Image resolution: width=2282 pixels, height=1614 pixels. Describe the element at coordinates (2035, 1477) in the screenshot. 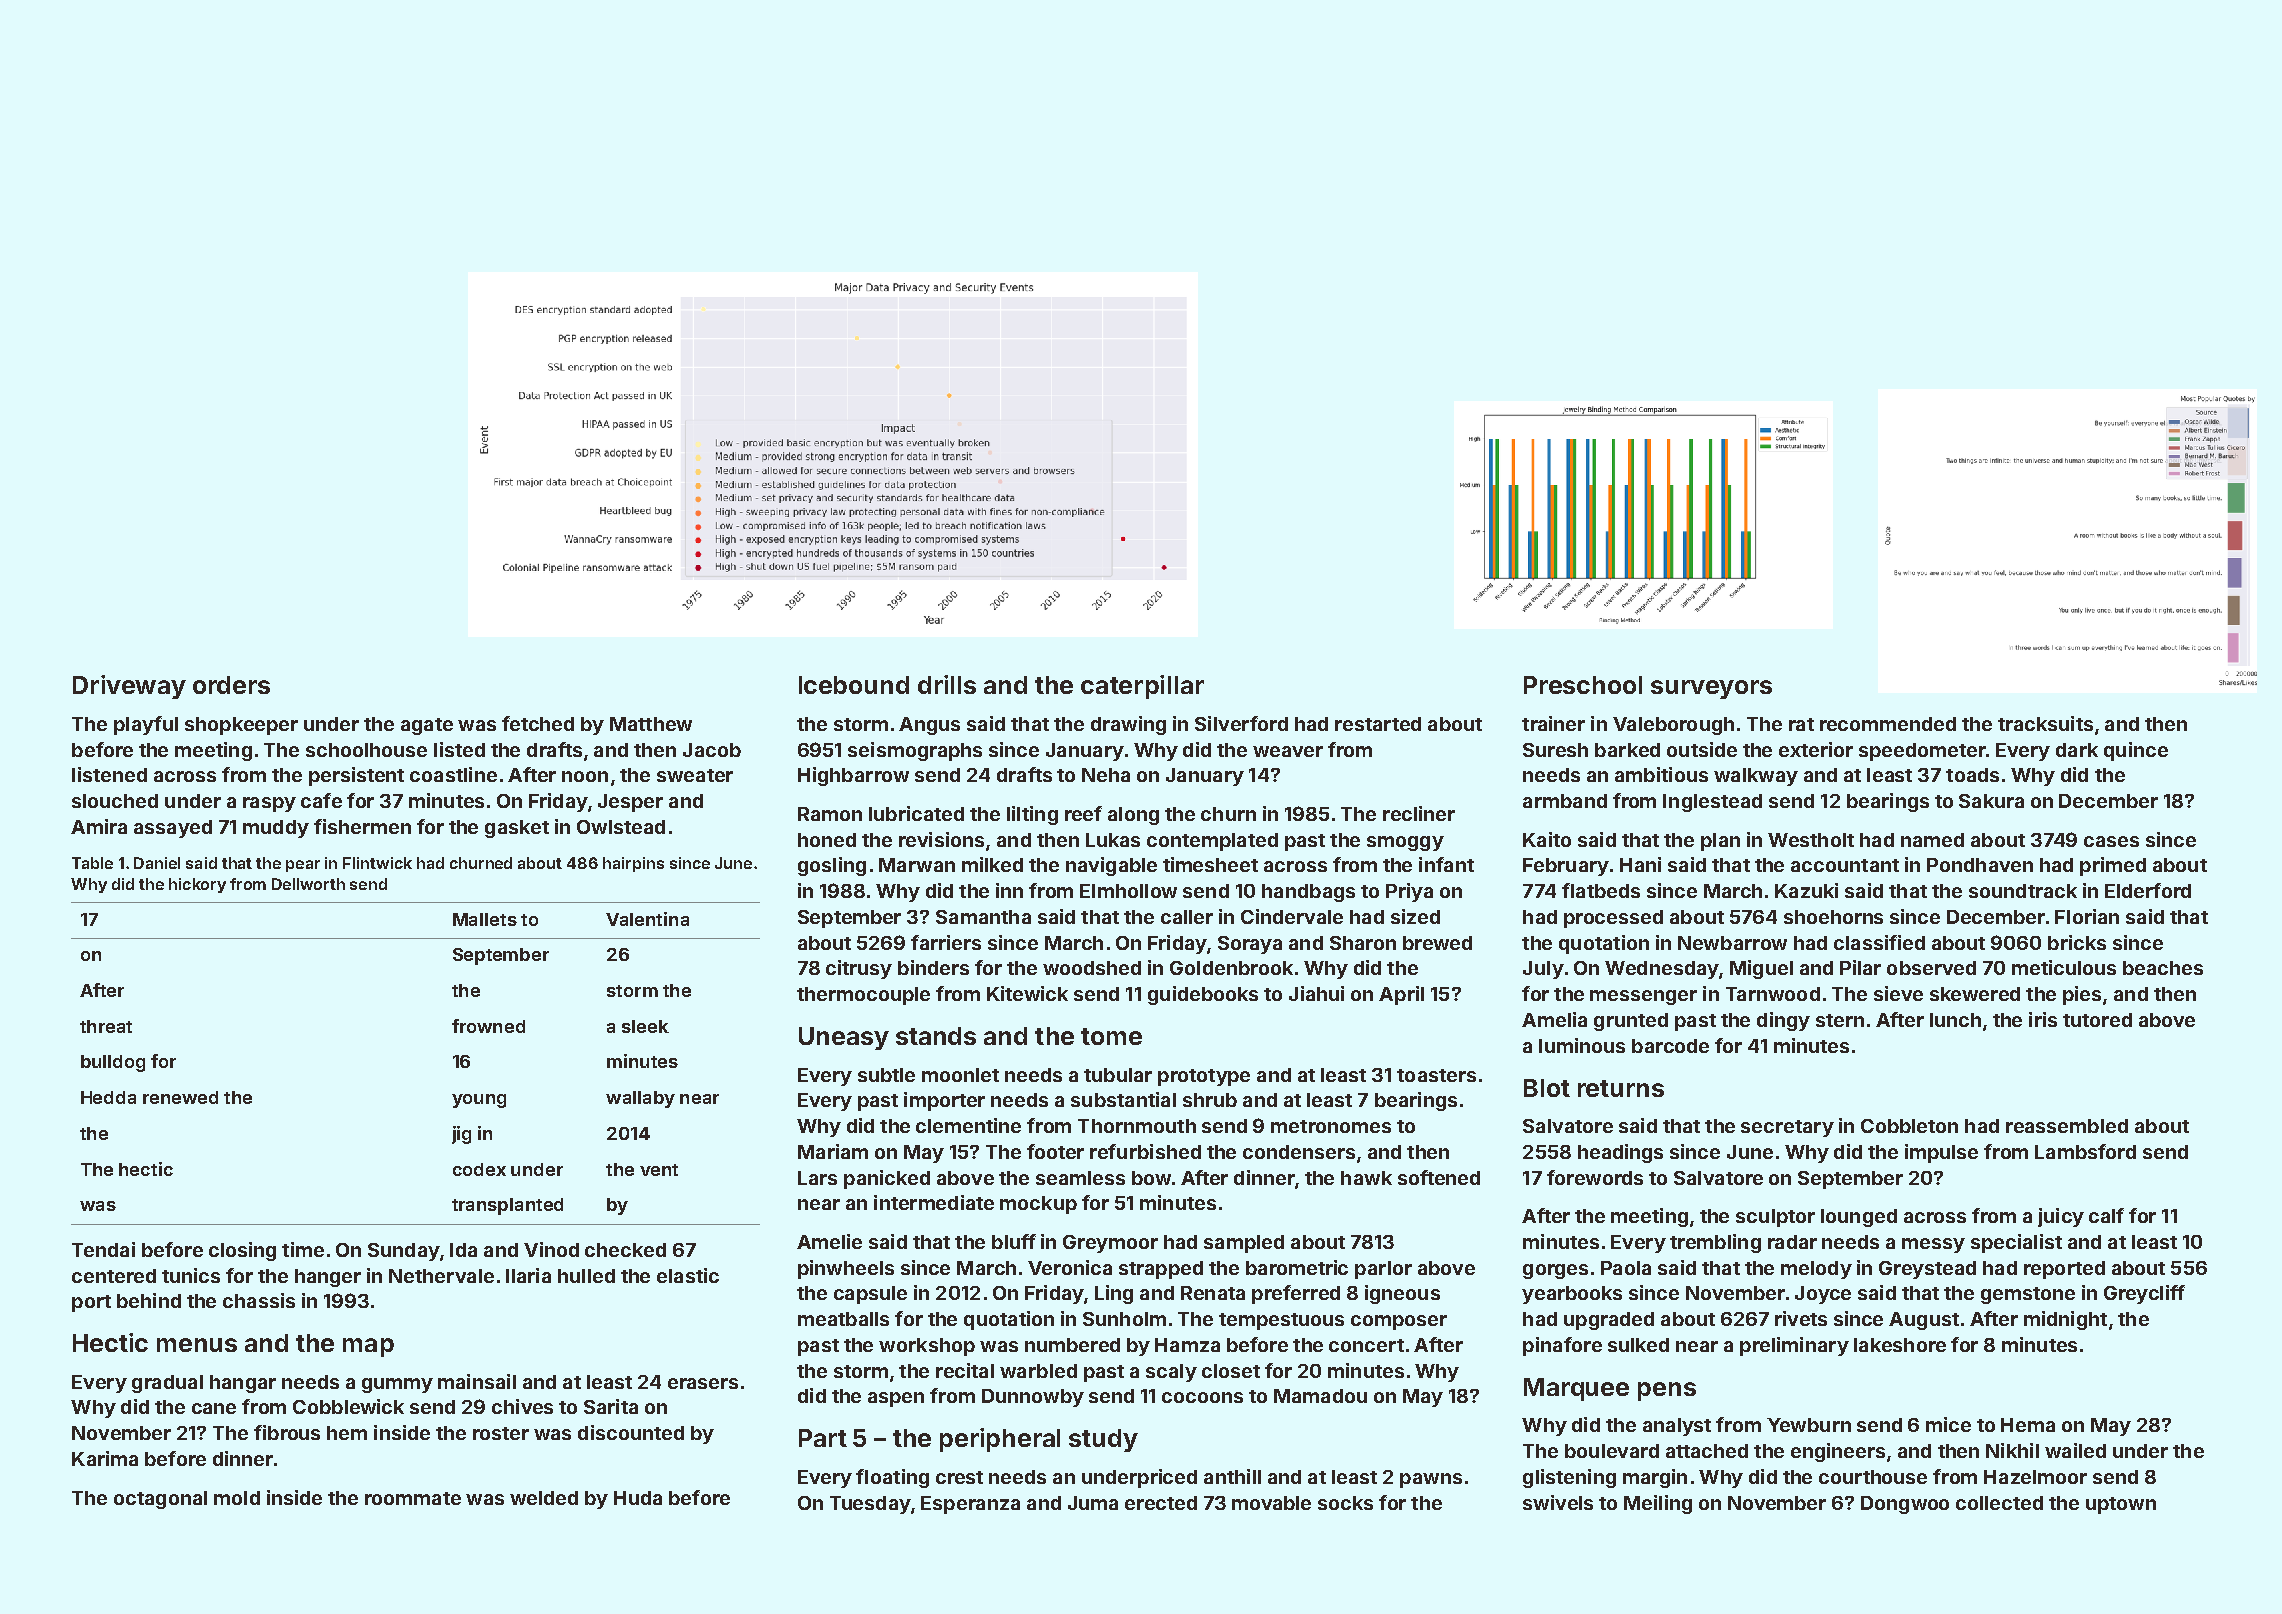

I see `Hazelmoor` at that location.
